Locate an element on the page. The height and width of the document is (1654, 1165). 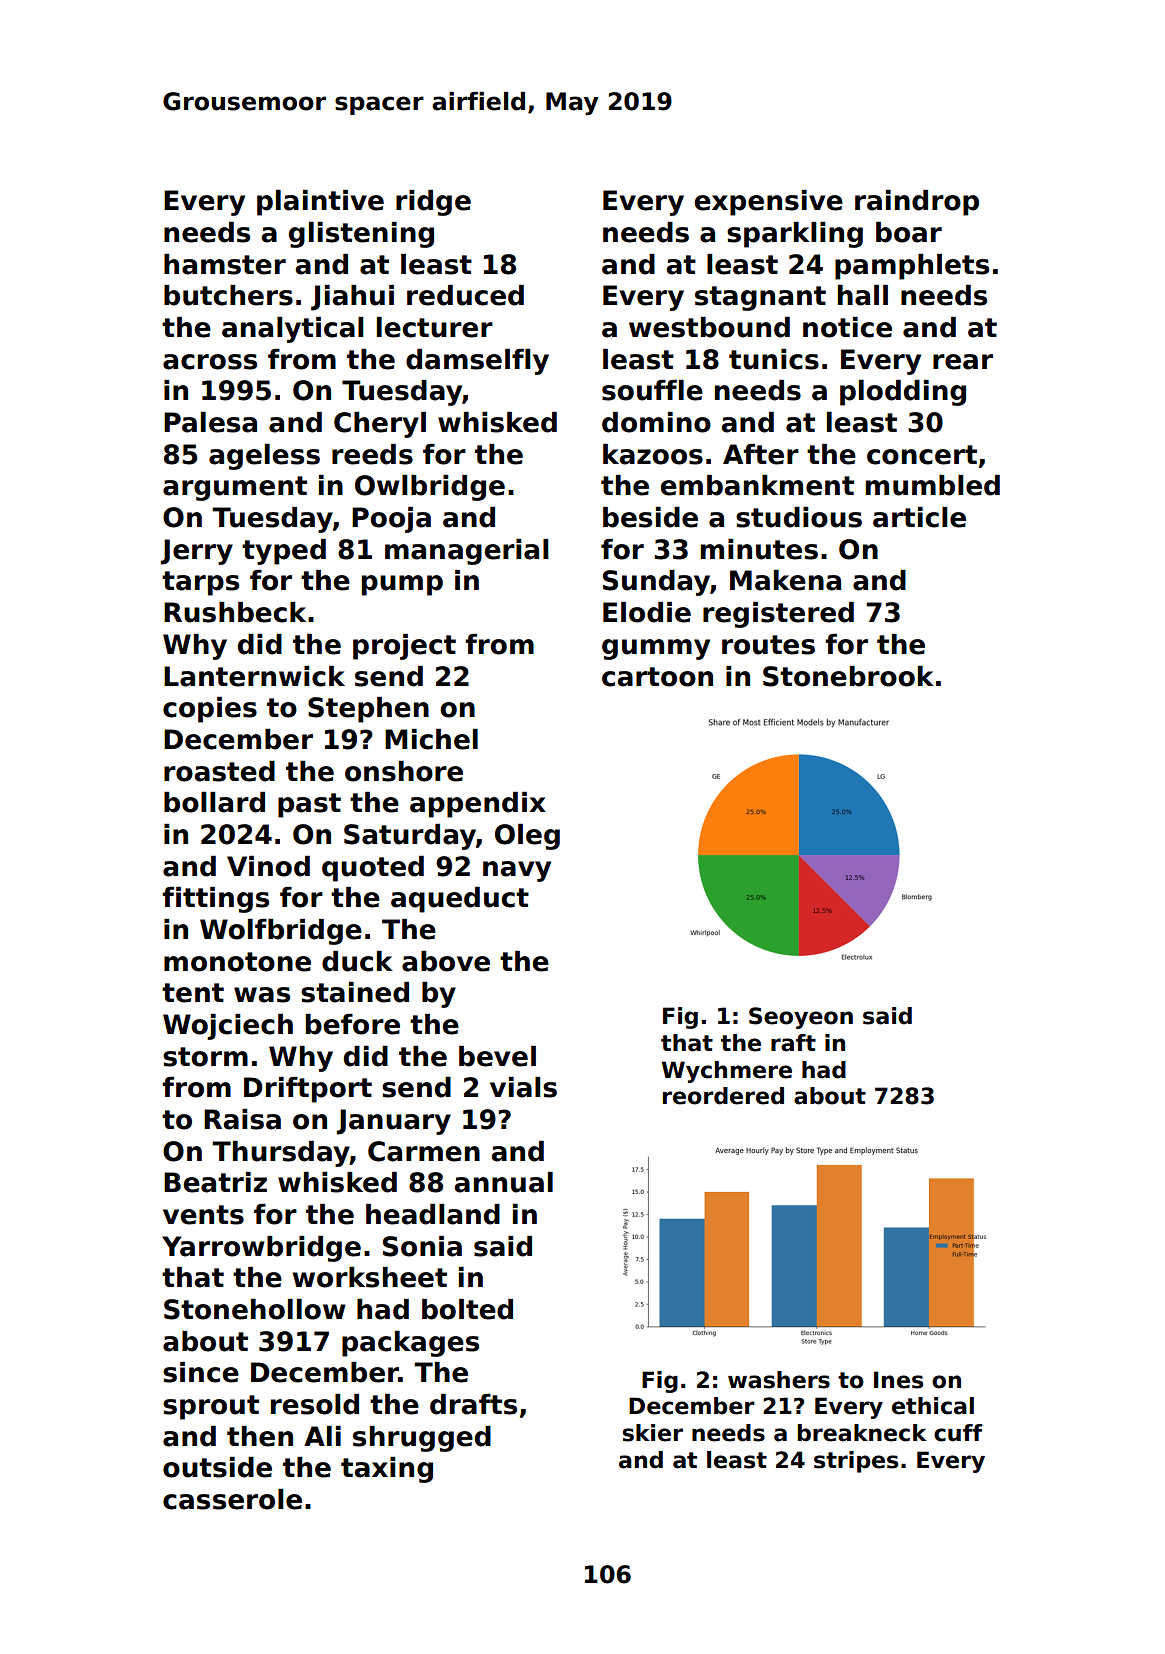
Stonebrook is located at coordinates (848, 676).
